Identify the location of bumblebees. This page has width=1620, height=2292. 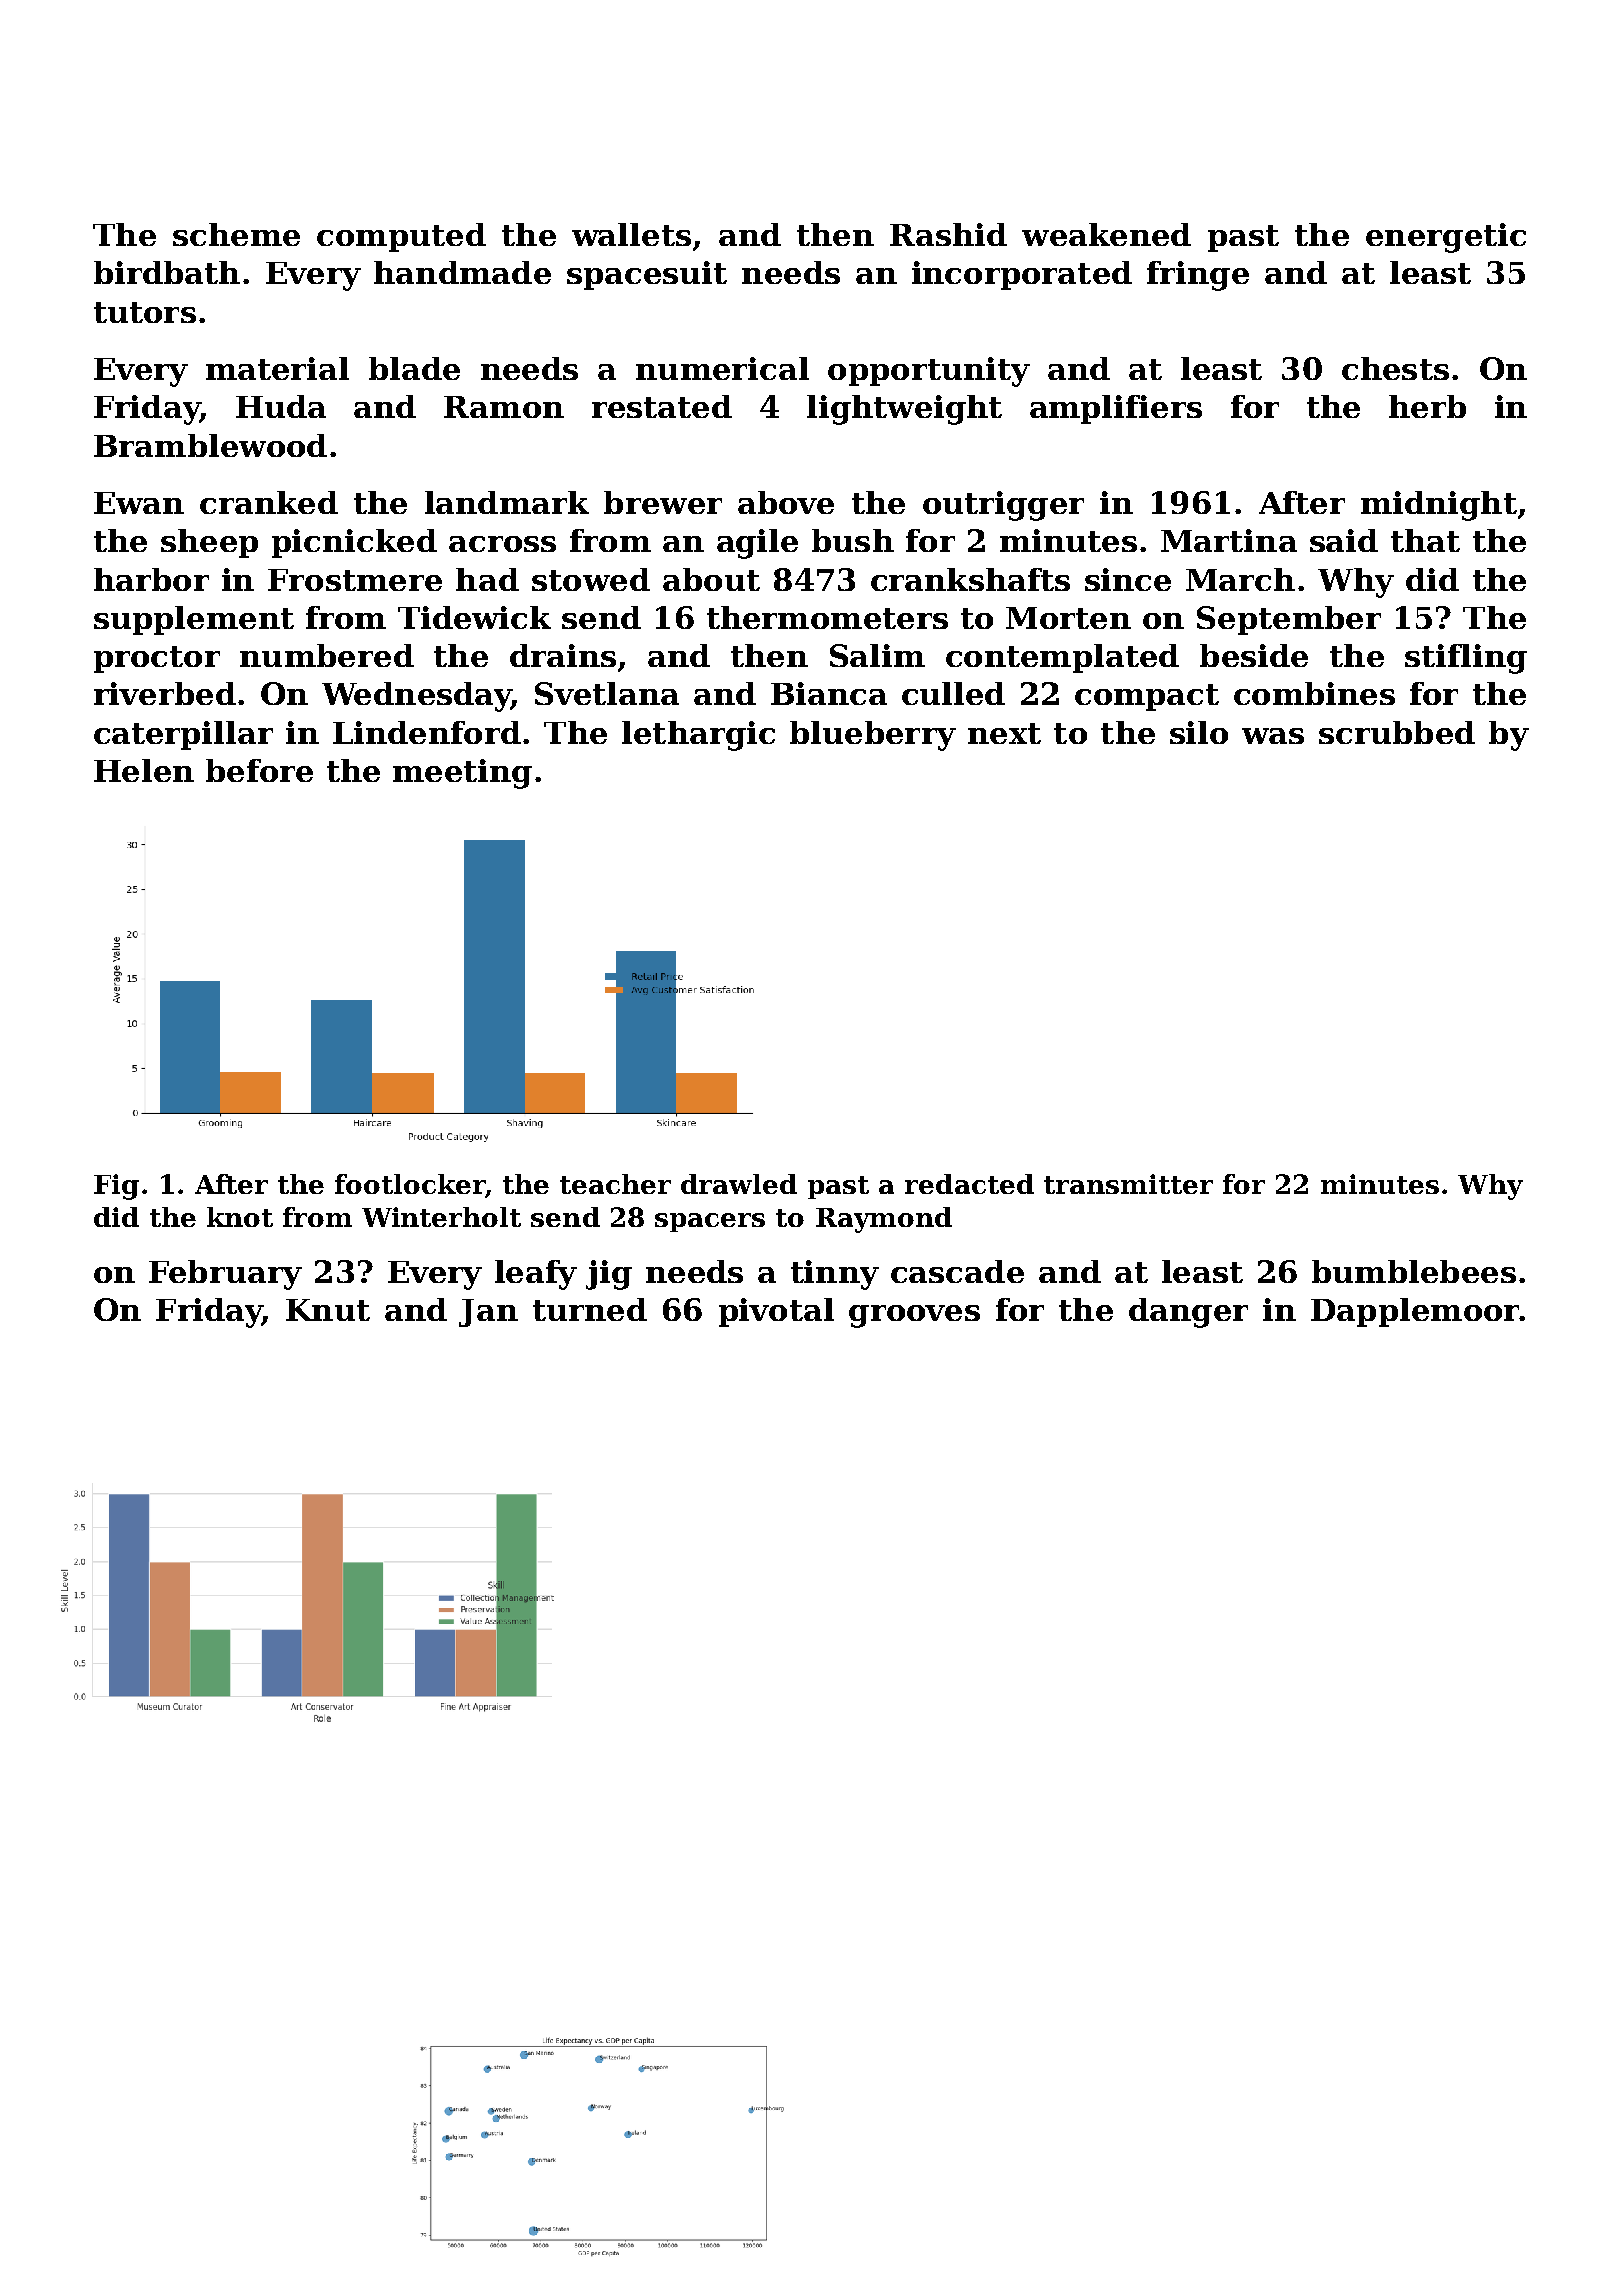
(1414, 1271).
